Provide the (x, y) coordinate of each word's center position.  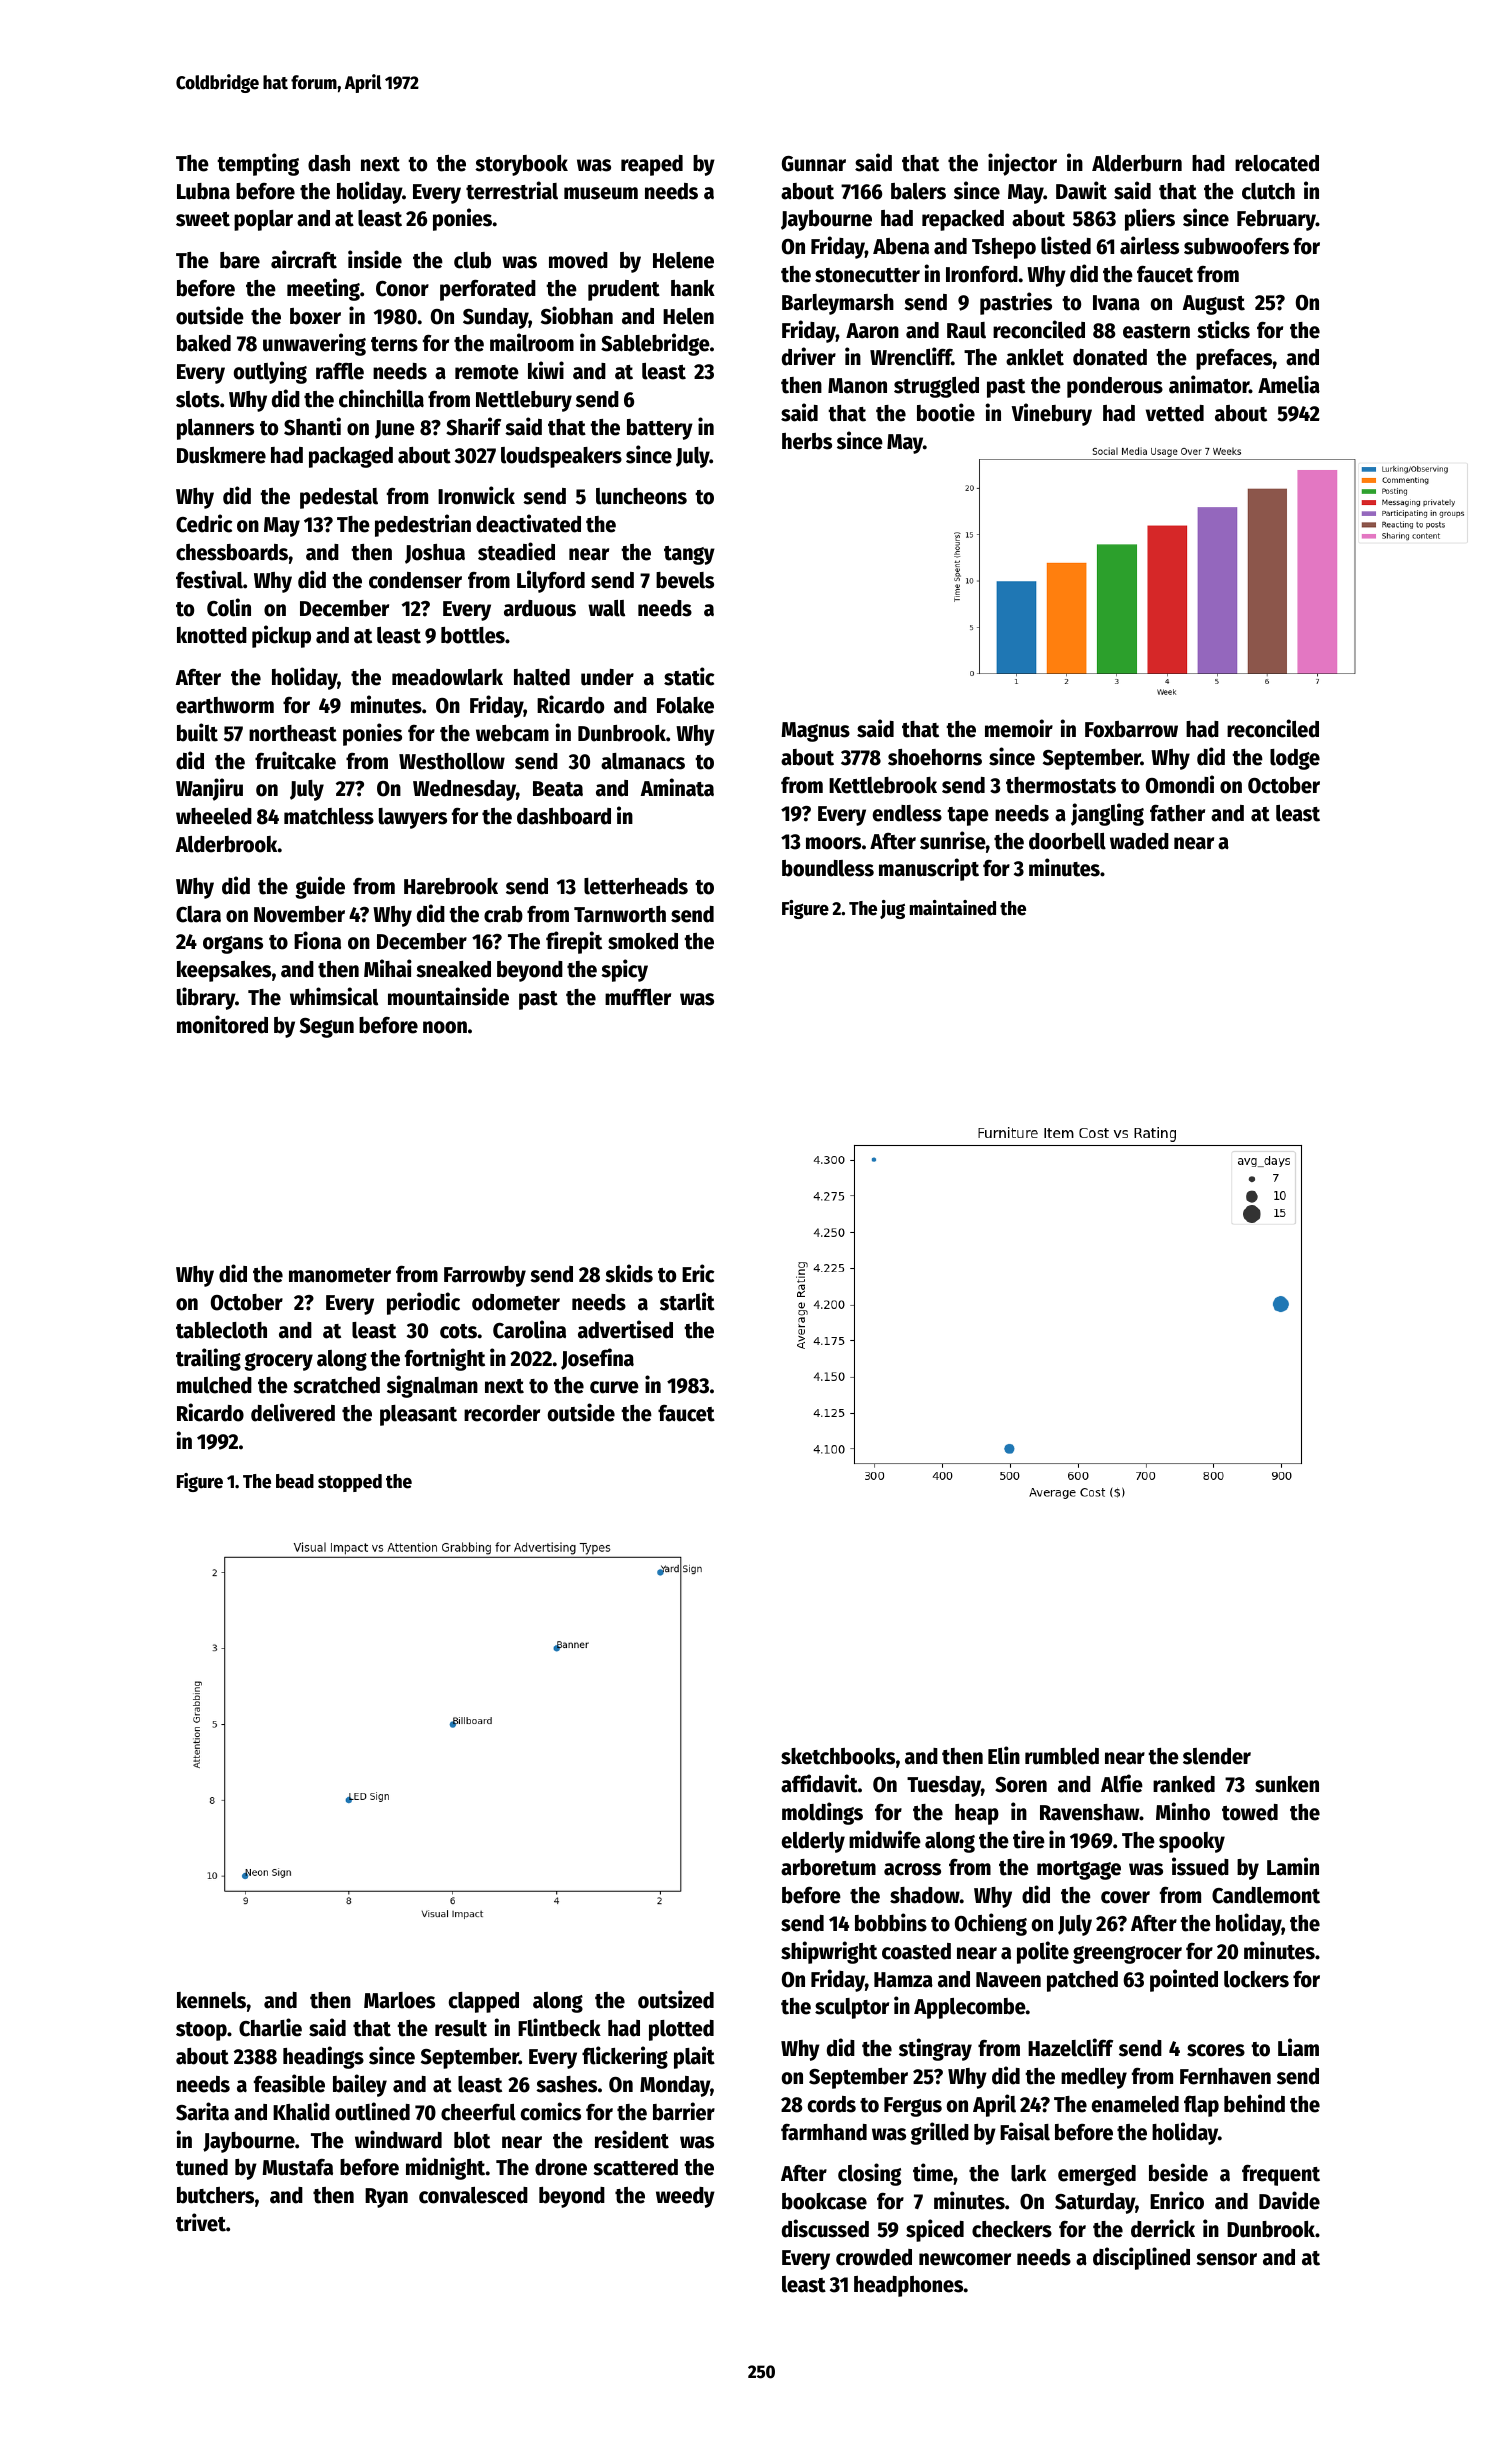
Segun (327, 1028)
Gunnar (814, 164)
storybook (521, 165)
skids (629, 1273)
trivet (201, 2222)
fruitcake (295, 760)
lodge (1295, 759)
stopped (350, 1483)
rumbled (1062, 1756)
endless (907, 813)
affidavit (819, 1783)
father (1177, 813)
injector (1022, 164)
